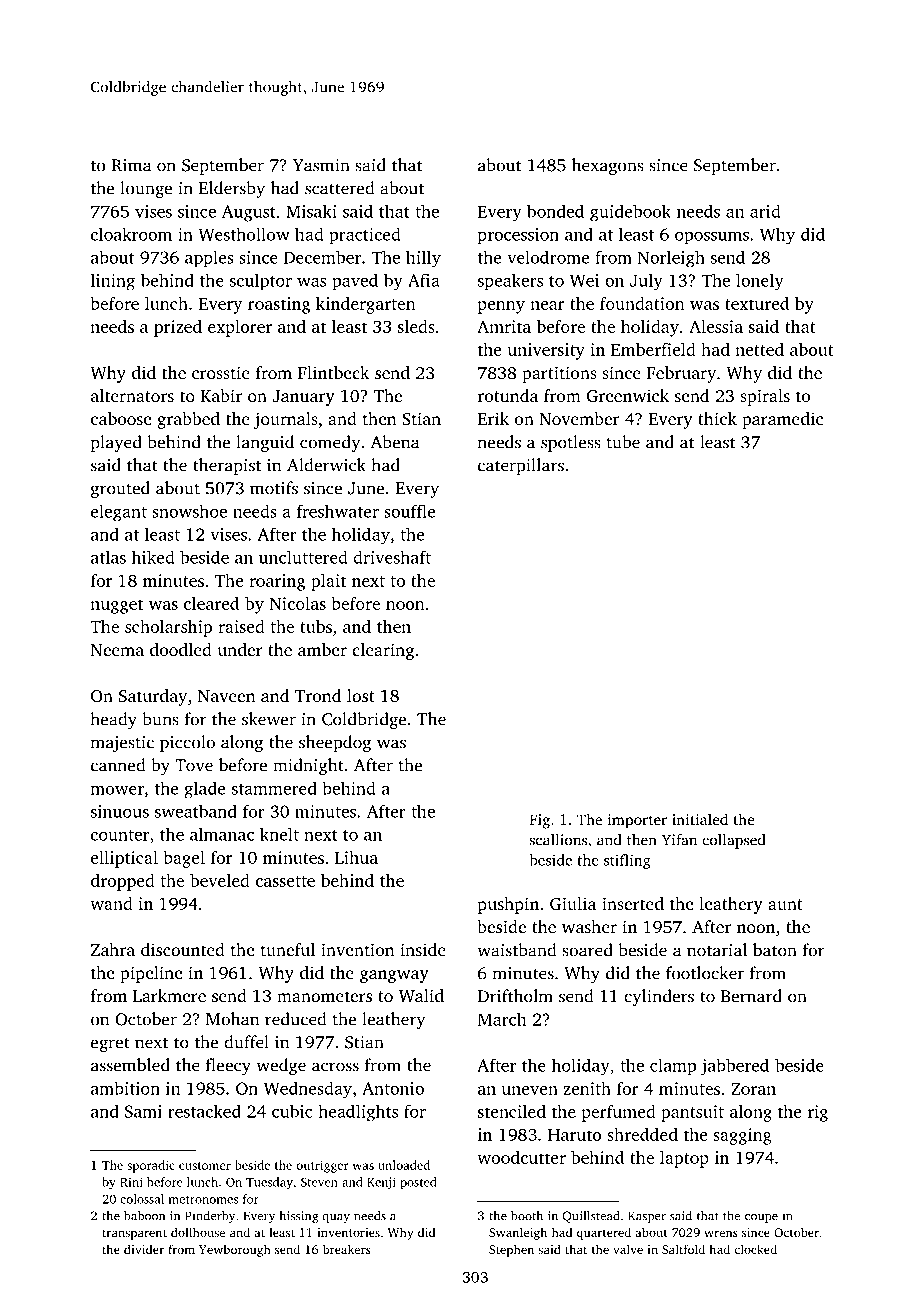  What do you see at coordinates (587, 950) in the document?
I see `soared` at bounding box center [587, 950].
